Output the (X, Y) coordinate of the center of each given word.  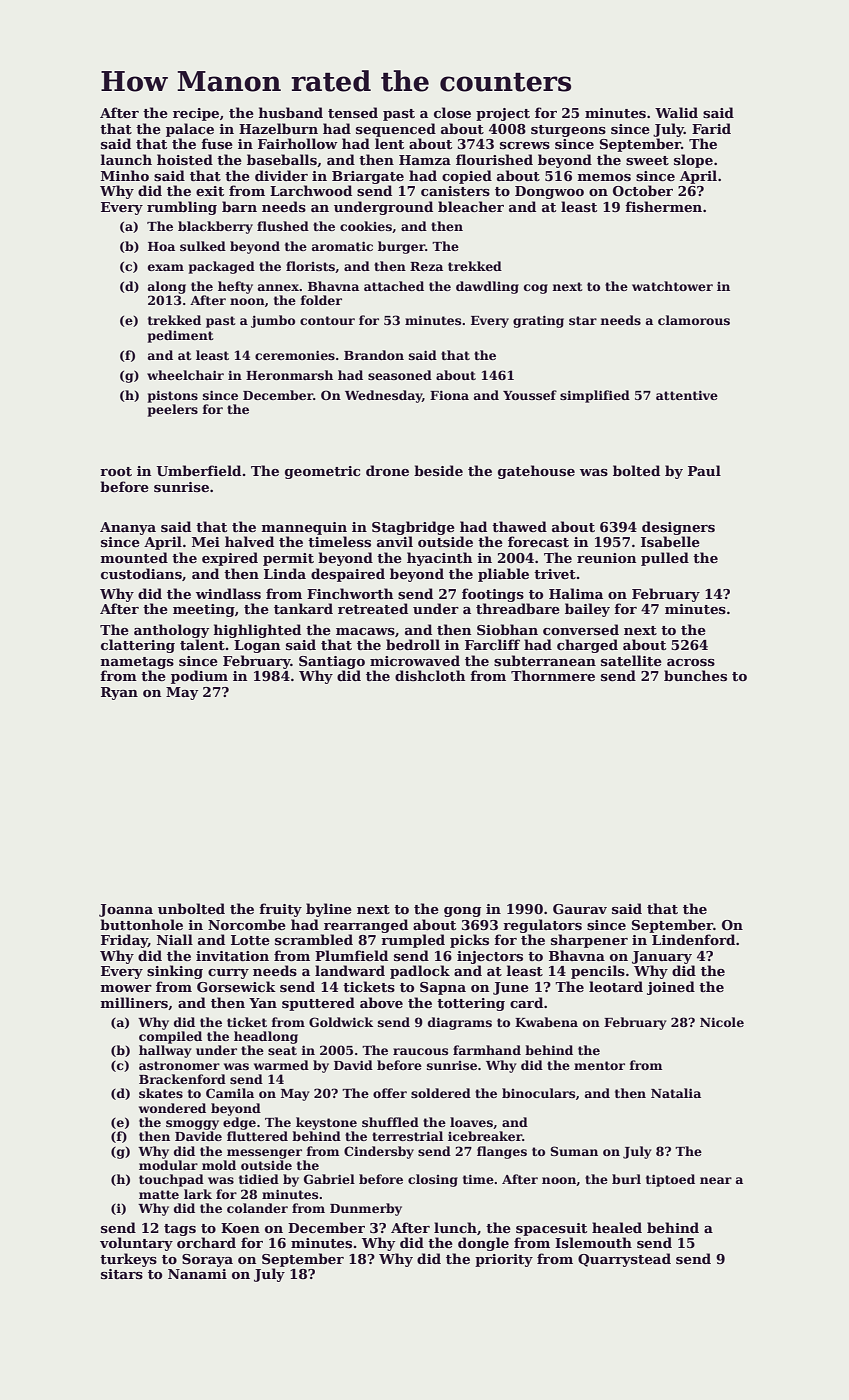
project (503, 114)
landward (350, 970)
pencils (598, 972)
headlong (266, 1037)
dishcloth (430, 675)
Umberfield (199, 470)
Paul (704, 470)
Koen (240, 1228)
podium (199, 677)
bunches (695, 675)
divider (281, 175)
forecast (538, 541)
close (452, 112)
